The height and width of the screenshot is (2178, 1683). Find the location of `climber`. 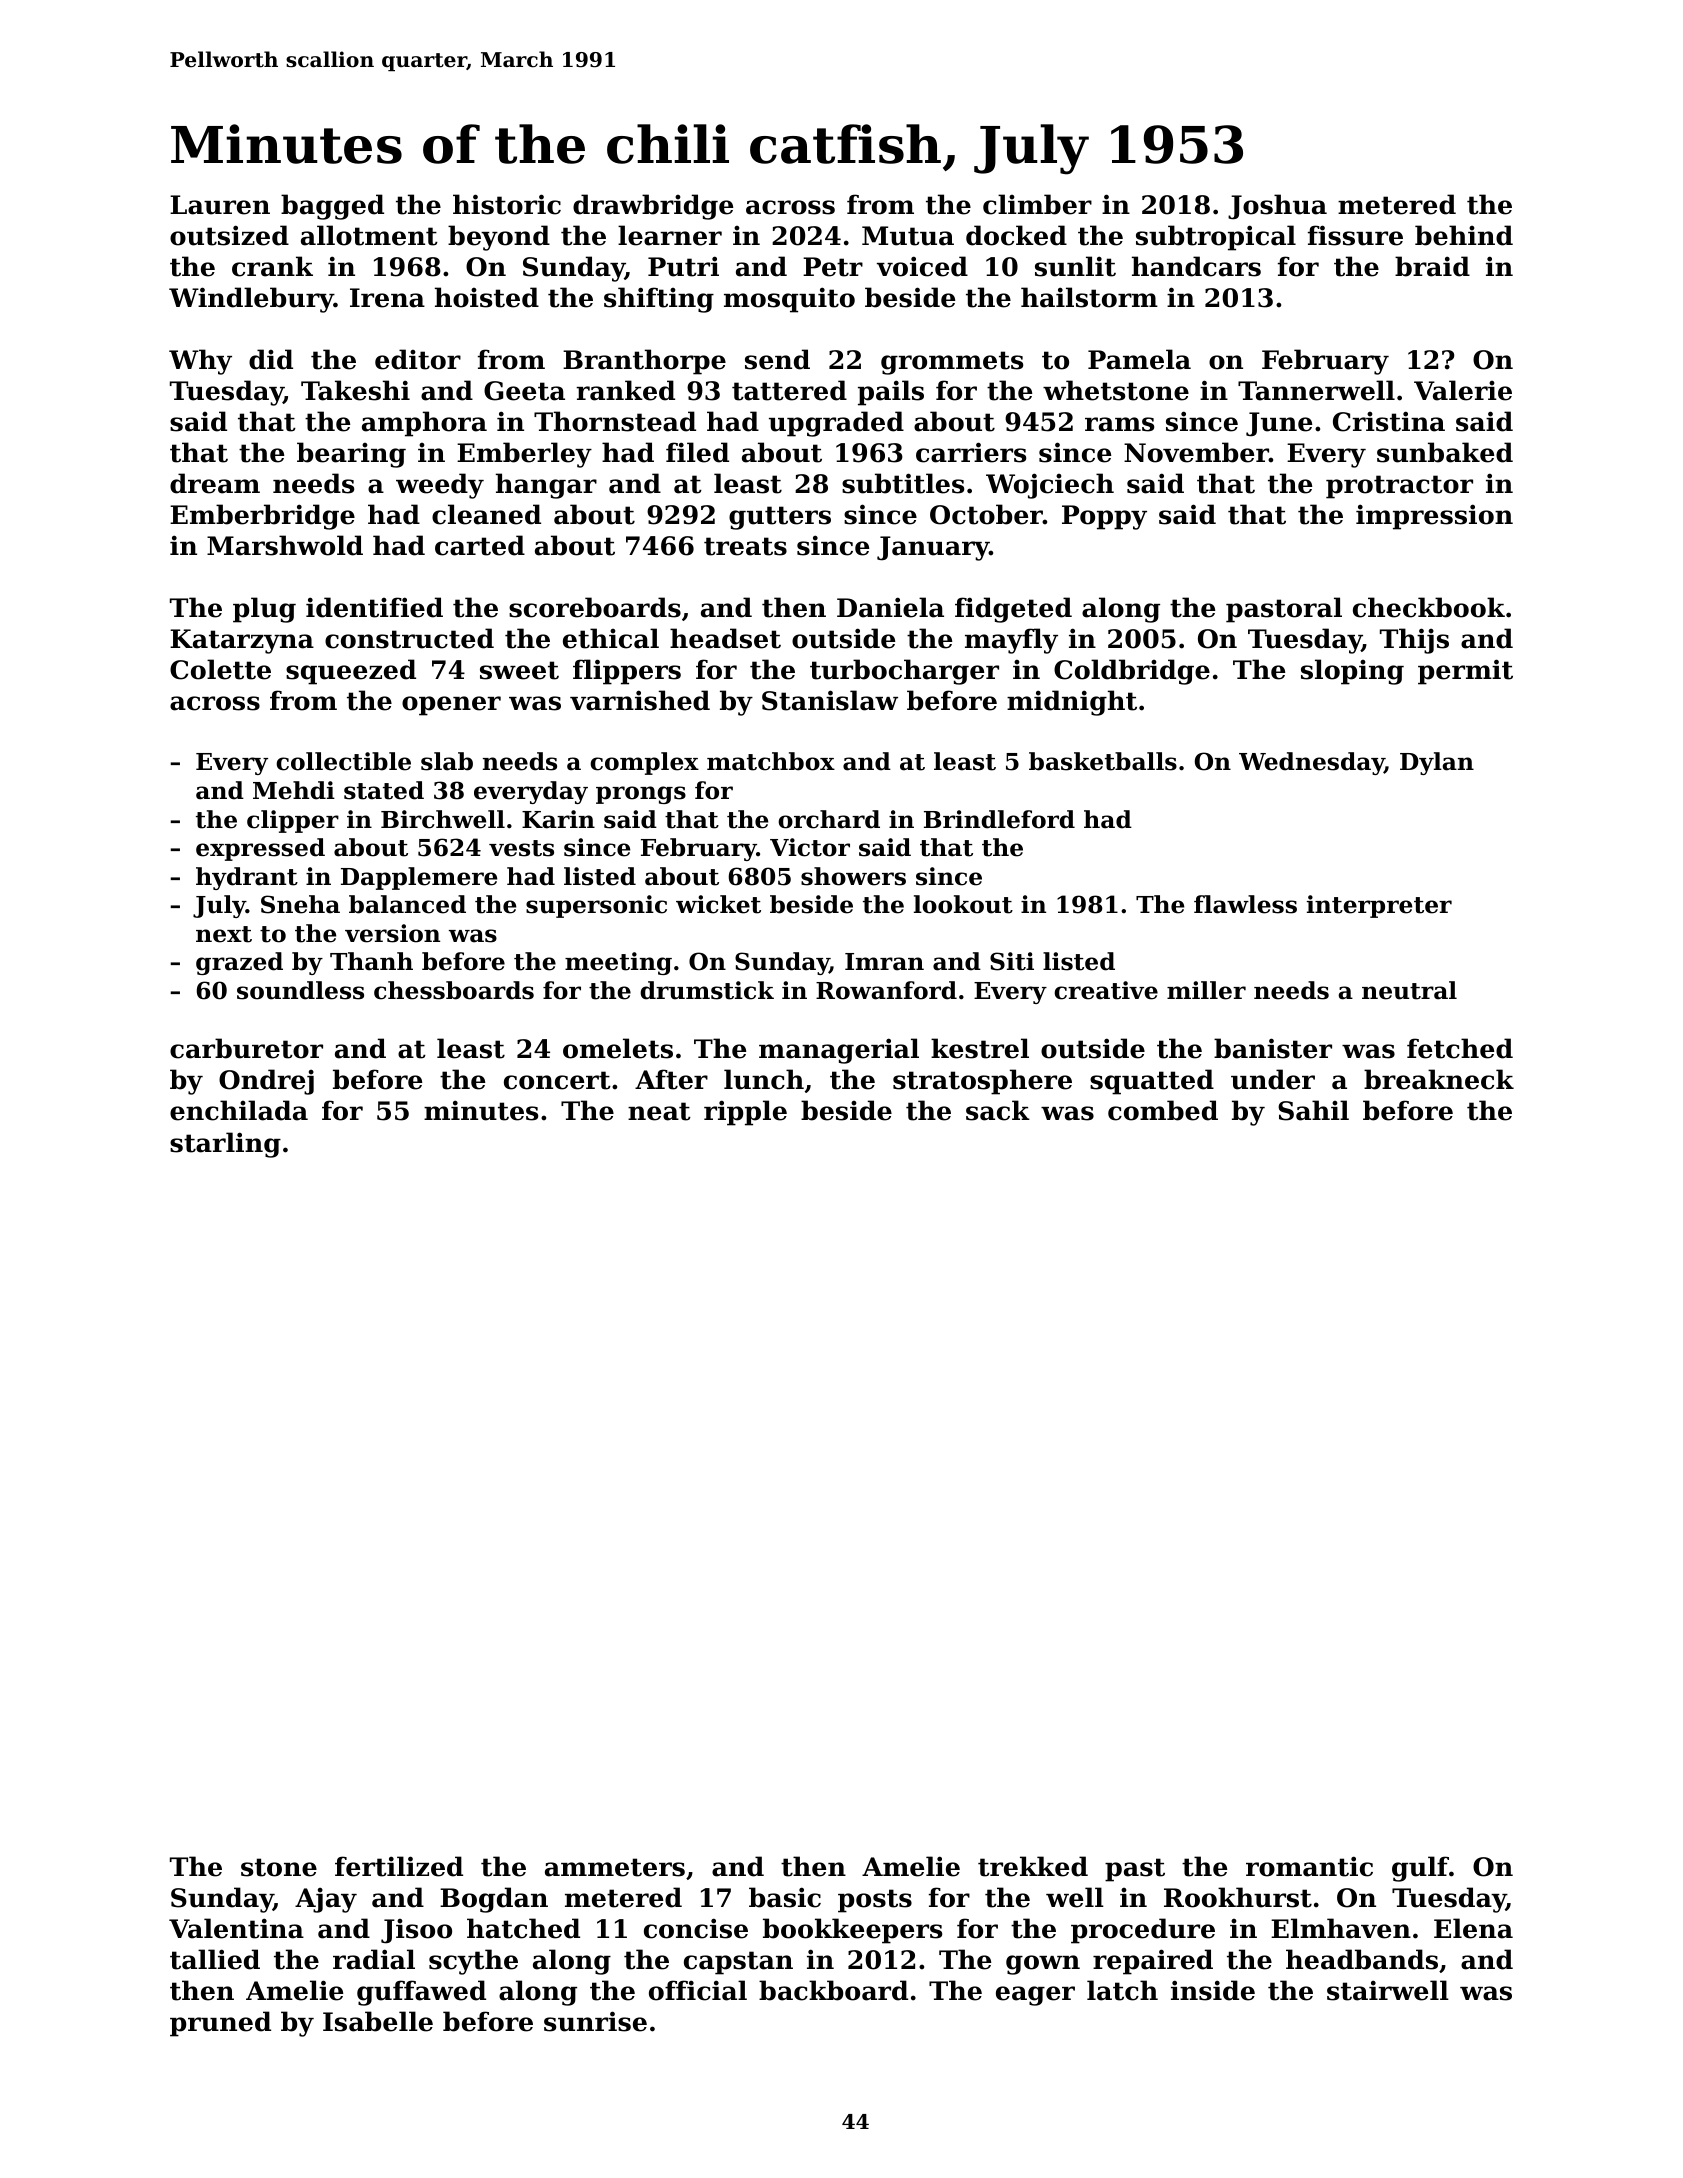

climber is located at coordinates (1037, 204).
